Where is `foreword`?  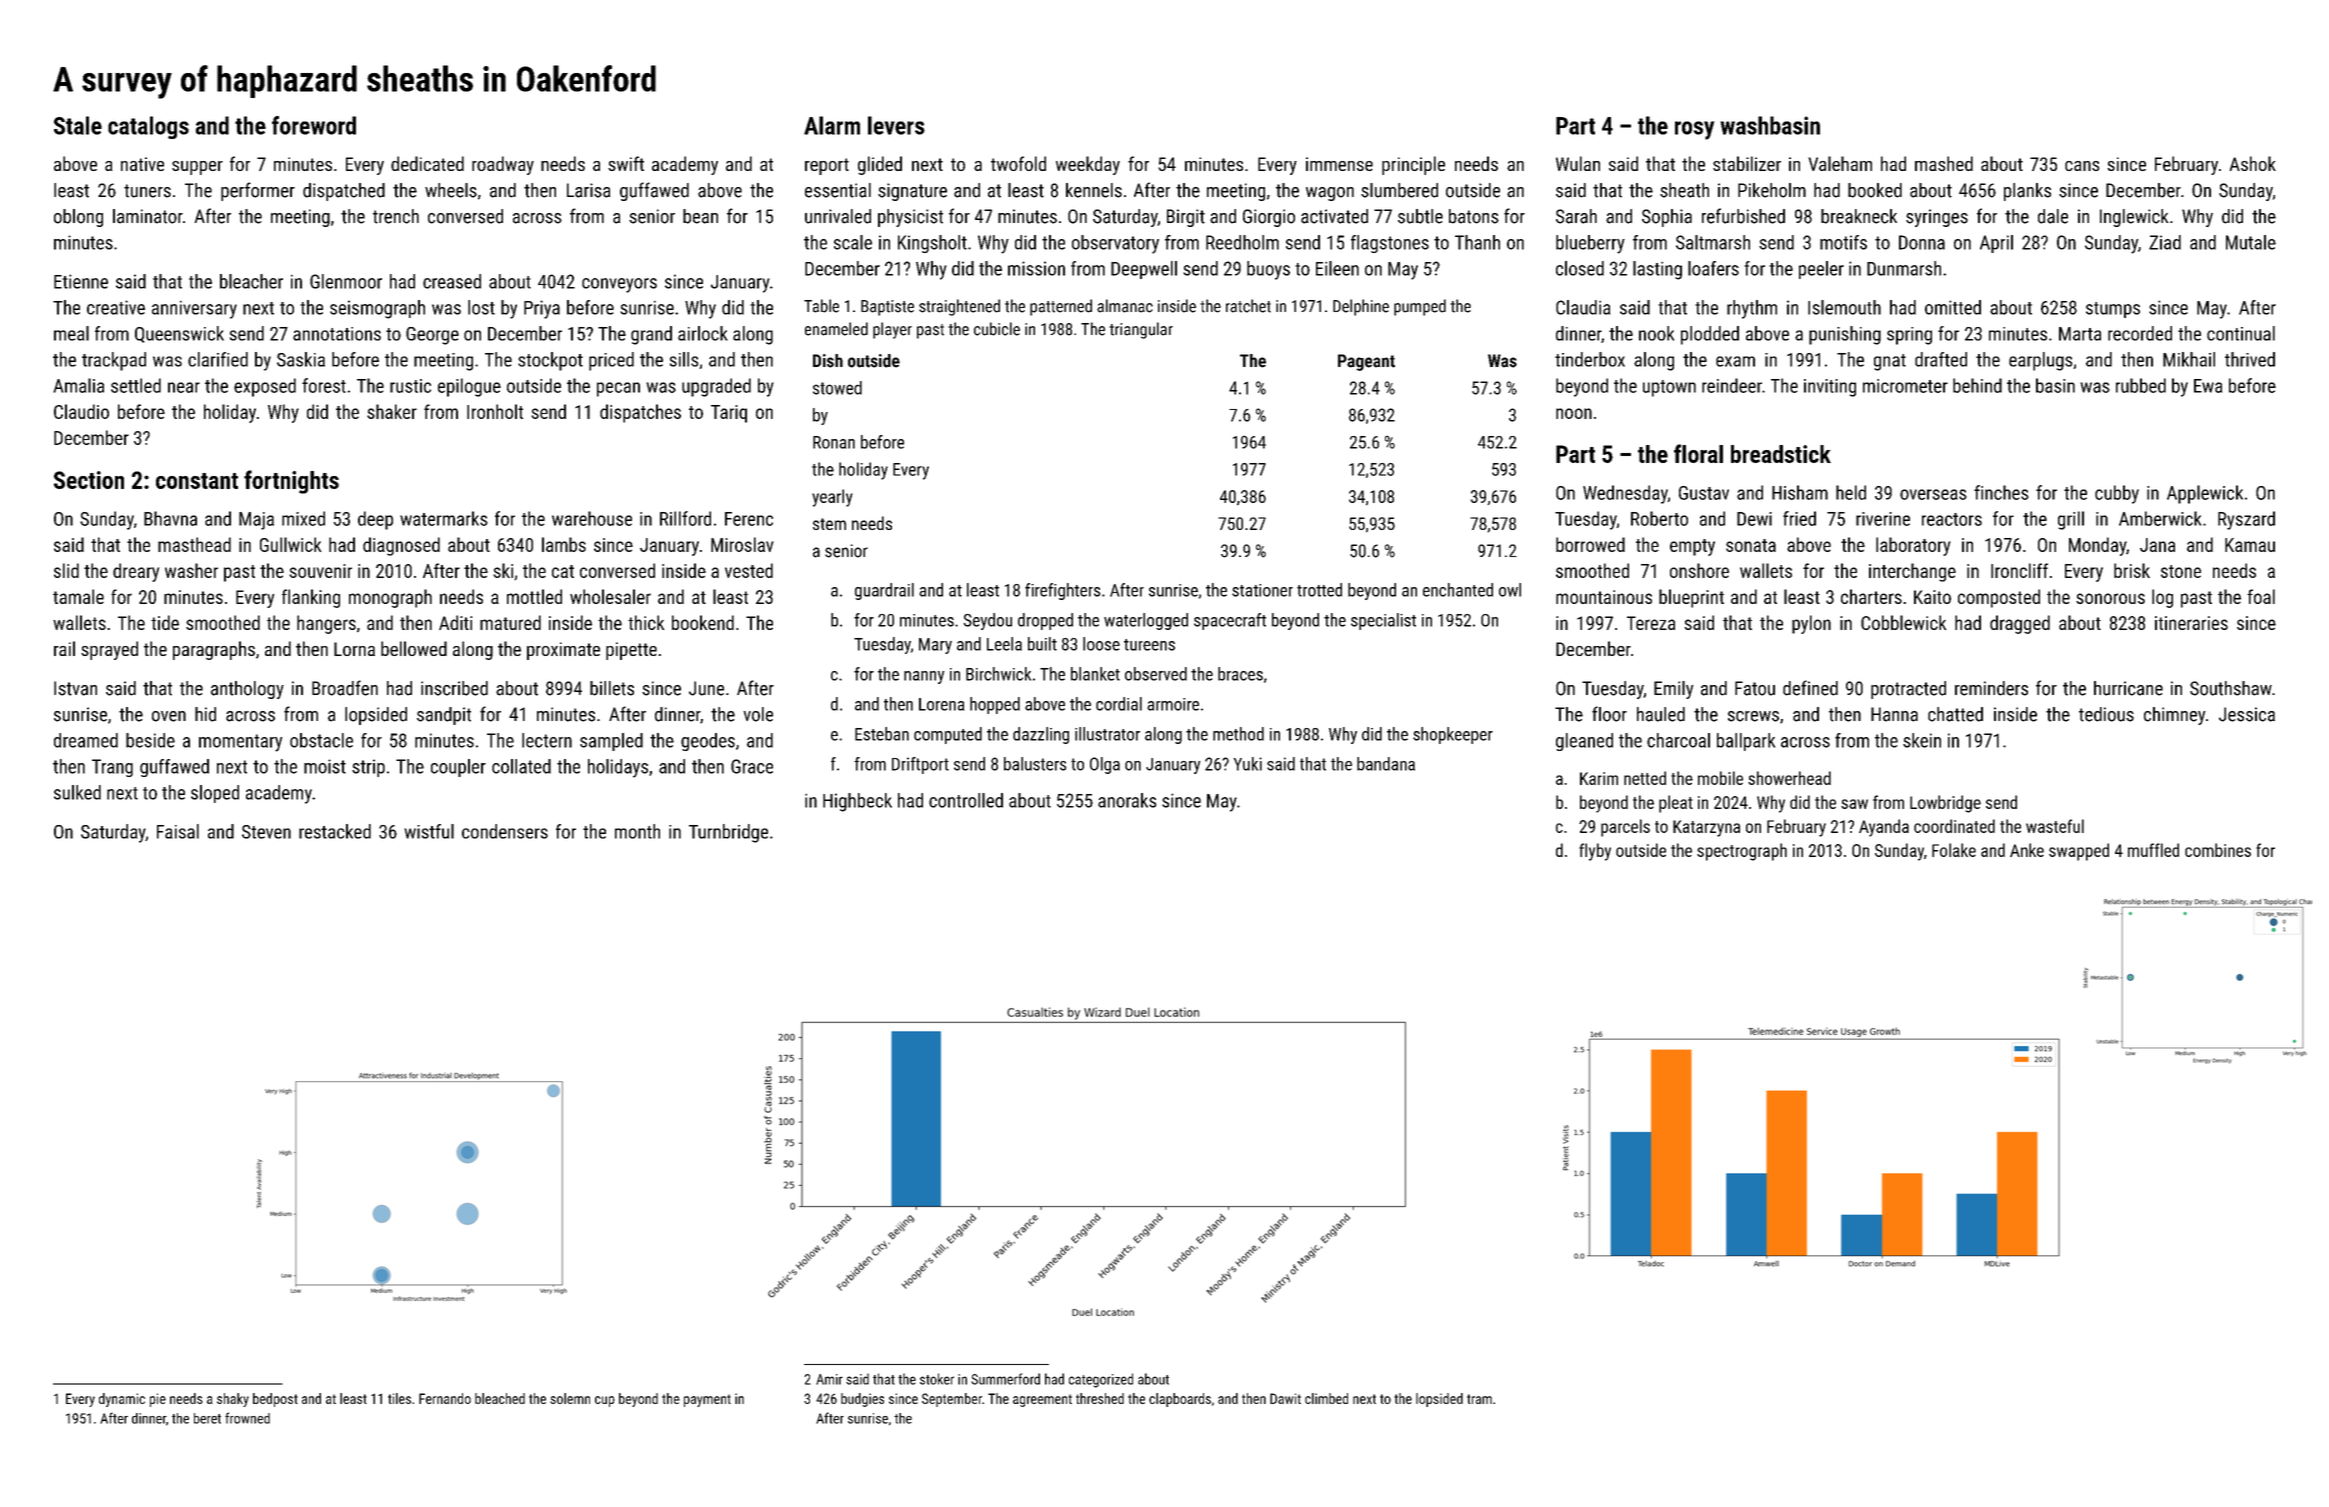 foreword is located at coordinates (314, 125).
